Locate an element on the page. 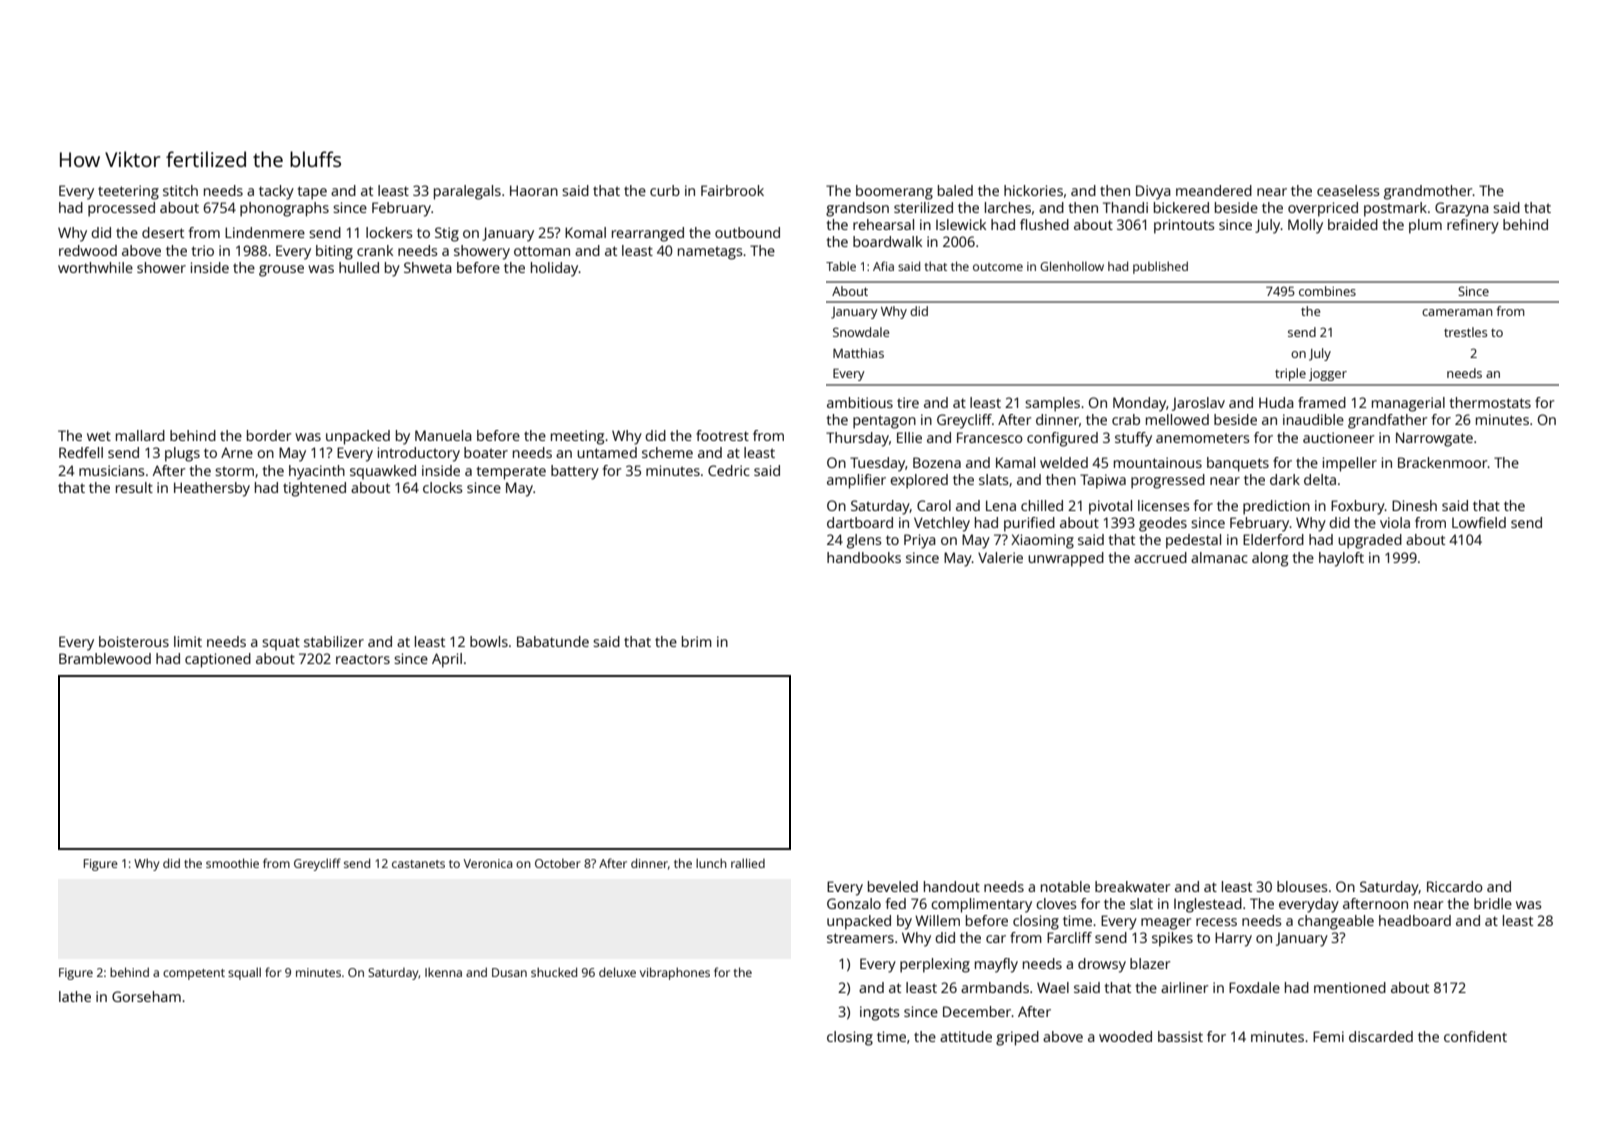  Veronica is located at coordinates (488, 863).
